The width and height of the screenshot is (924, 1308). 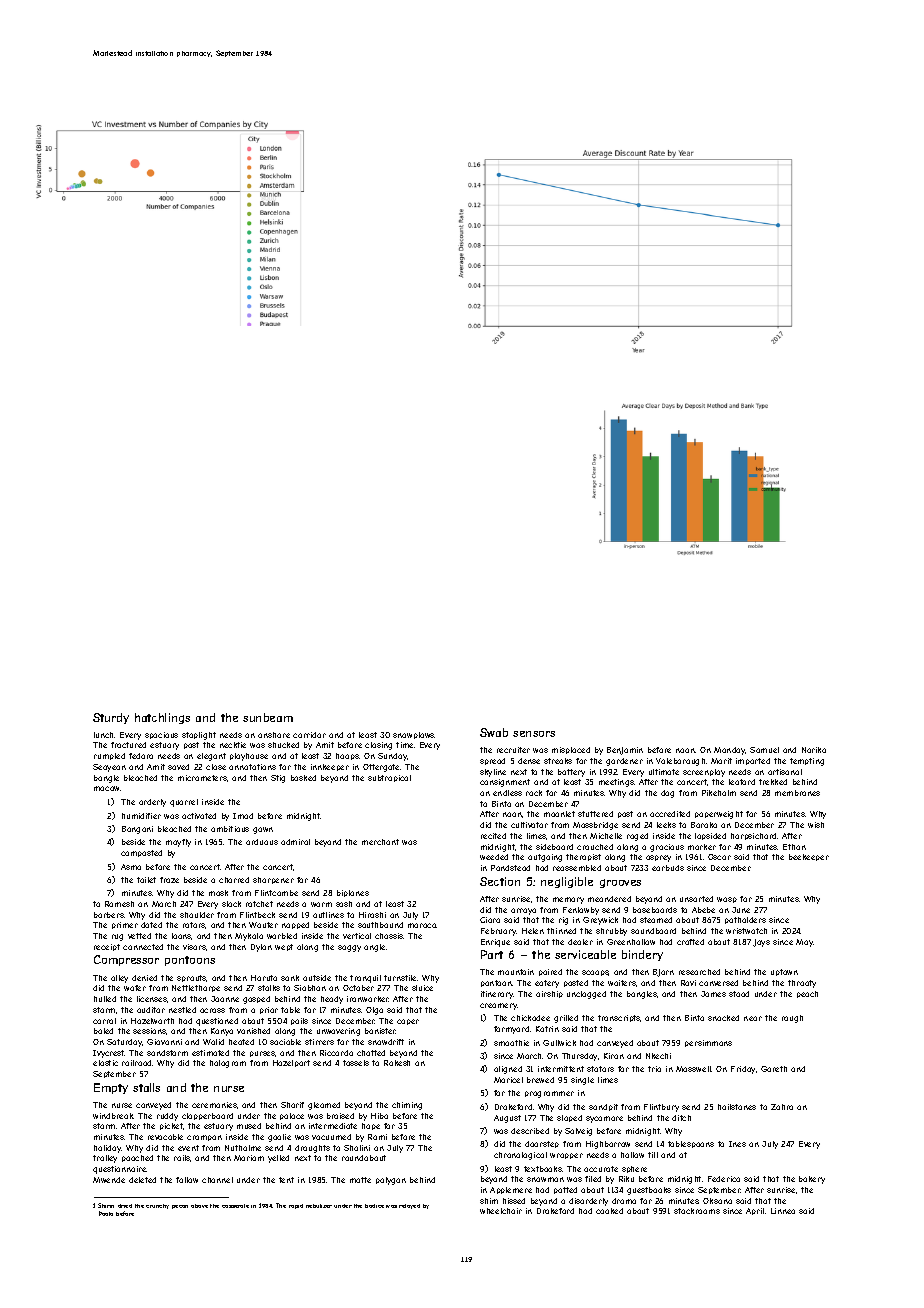 I want to click on uptown, so click(x=784, y=972).
